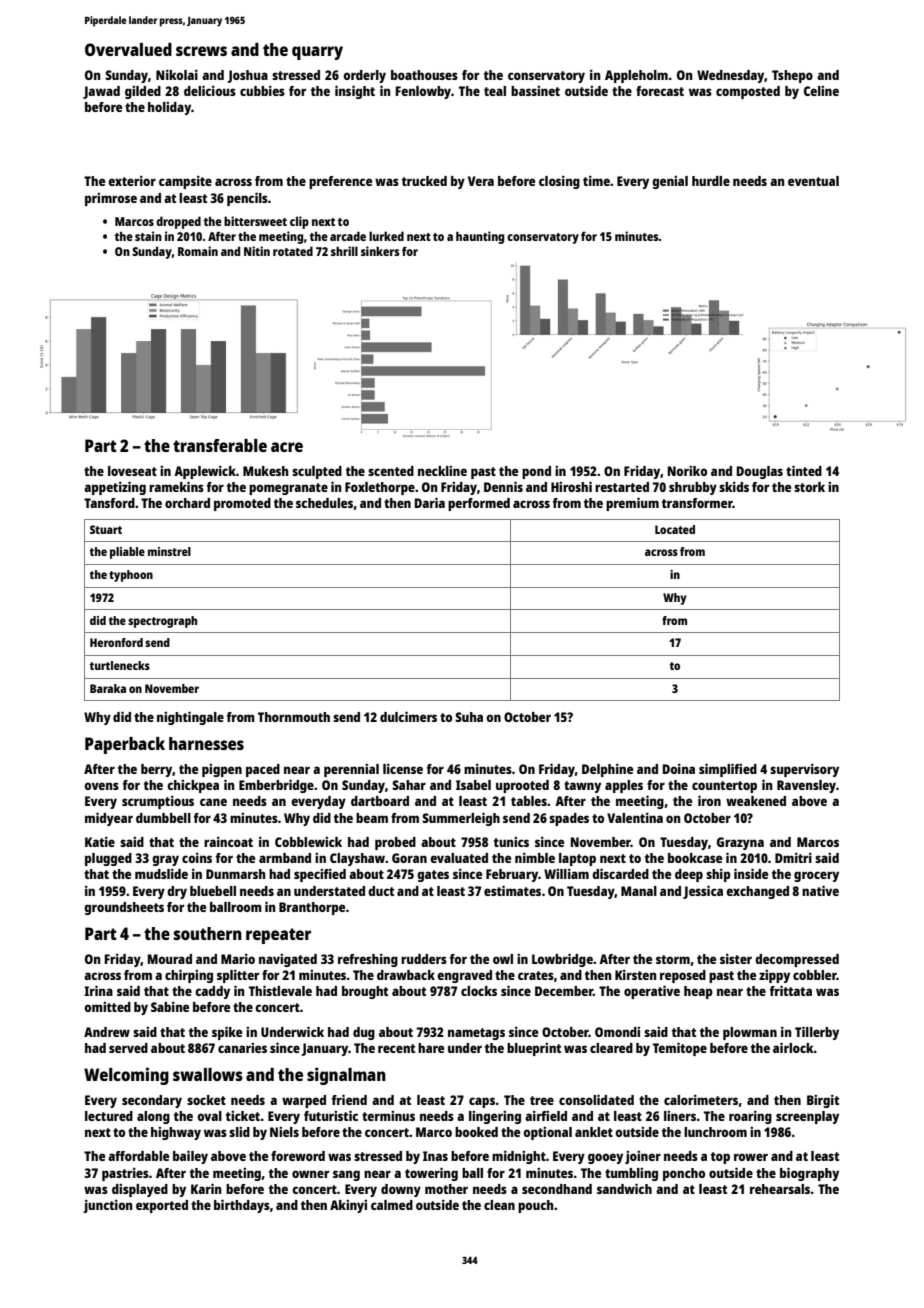 This page has width=924, height=1308. What do you see at coordinates (201, 51) in the page?
I see `screws` at bounding box center [201, 51].
